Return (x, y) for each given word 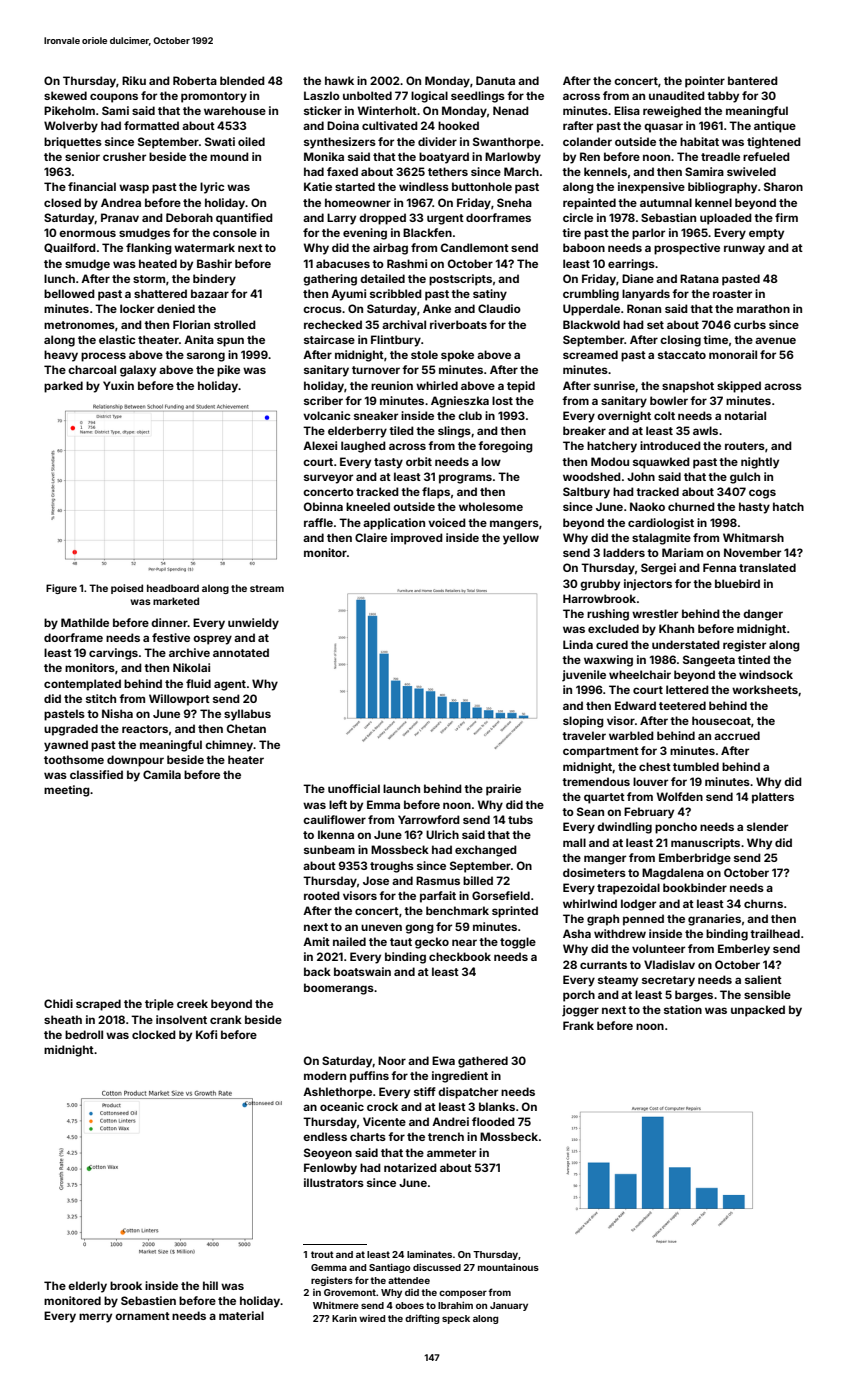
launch (401, 788)
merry (95, 1318)
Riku (134, 80)
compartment (601, 752)
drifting (422, 1319)
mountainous (508, 1267)
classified (96, 774)
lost (502, 400)
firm (786, 217)
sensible (767, 994)
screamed (590, 354)
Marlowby (513, 158)
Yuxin (118, 385)
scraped (98, 1005)
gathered (483, 1062)
